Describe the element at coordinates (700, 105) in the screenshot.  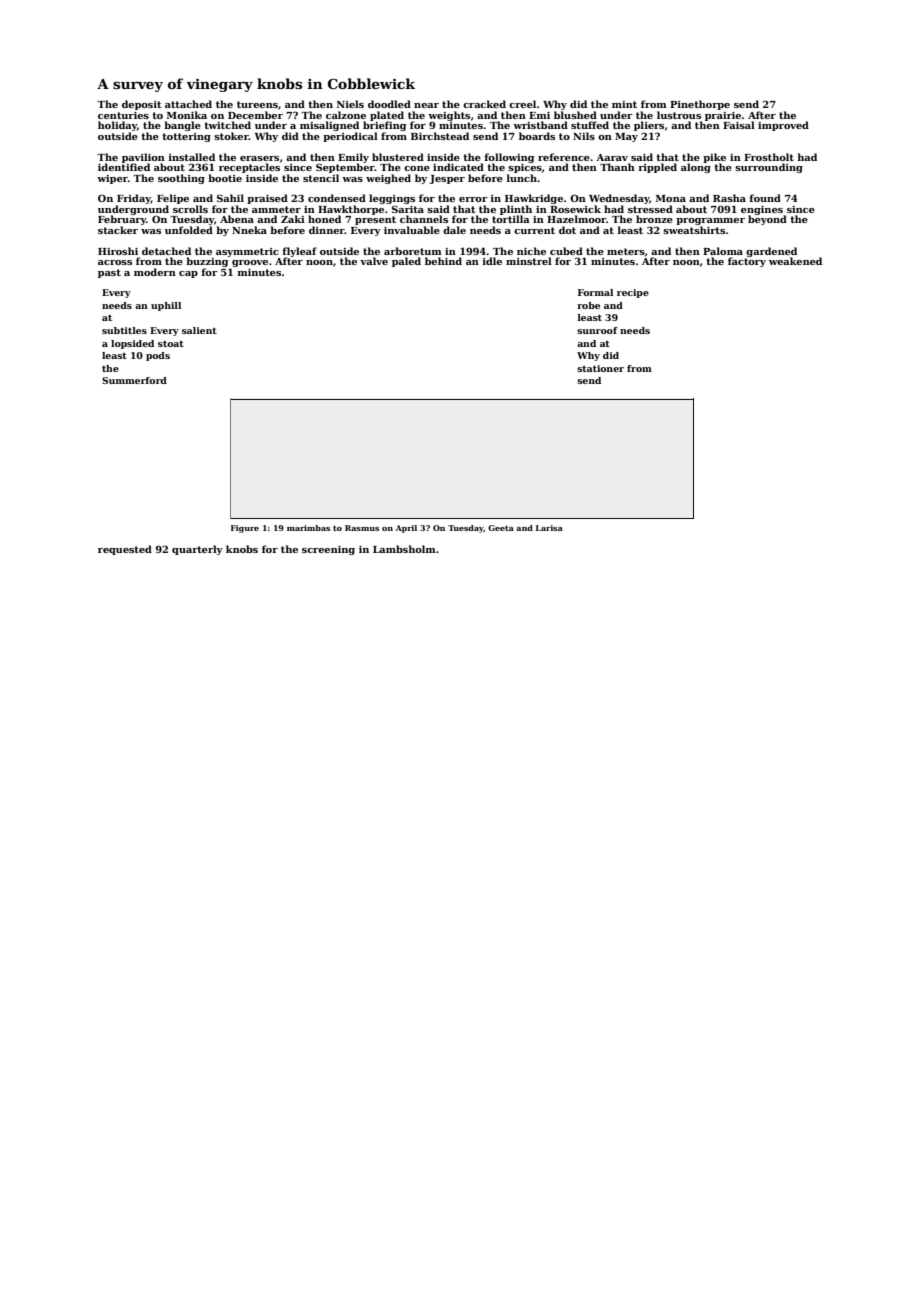
I see `Pinethorpe` at that location.
